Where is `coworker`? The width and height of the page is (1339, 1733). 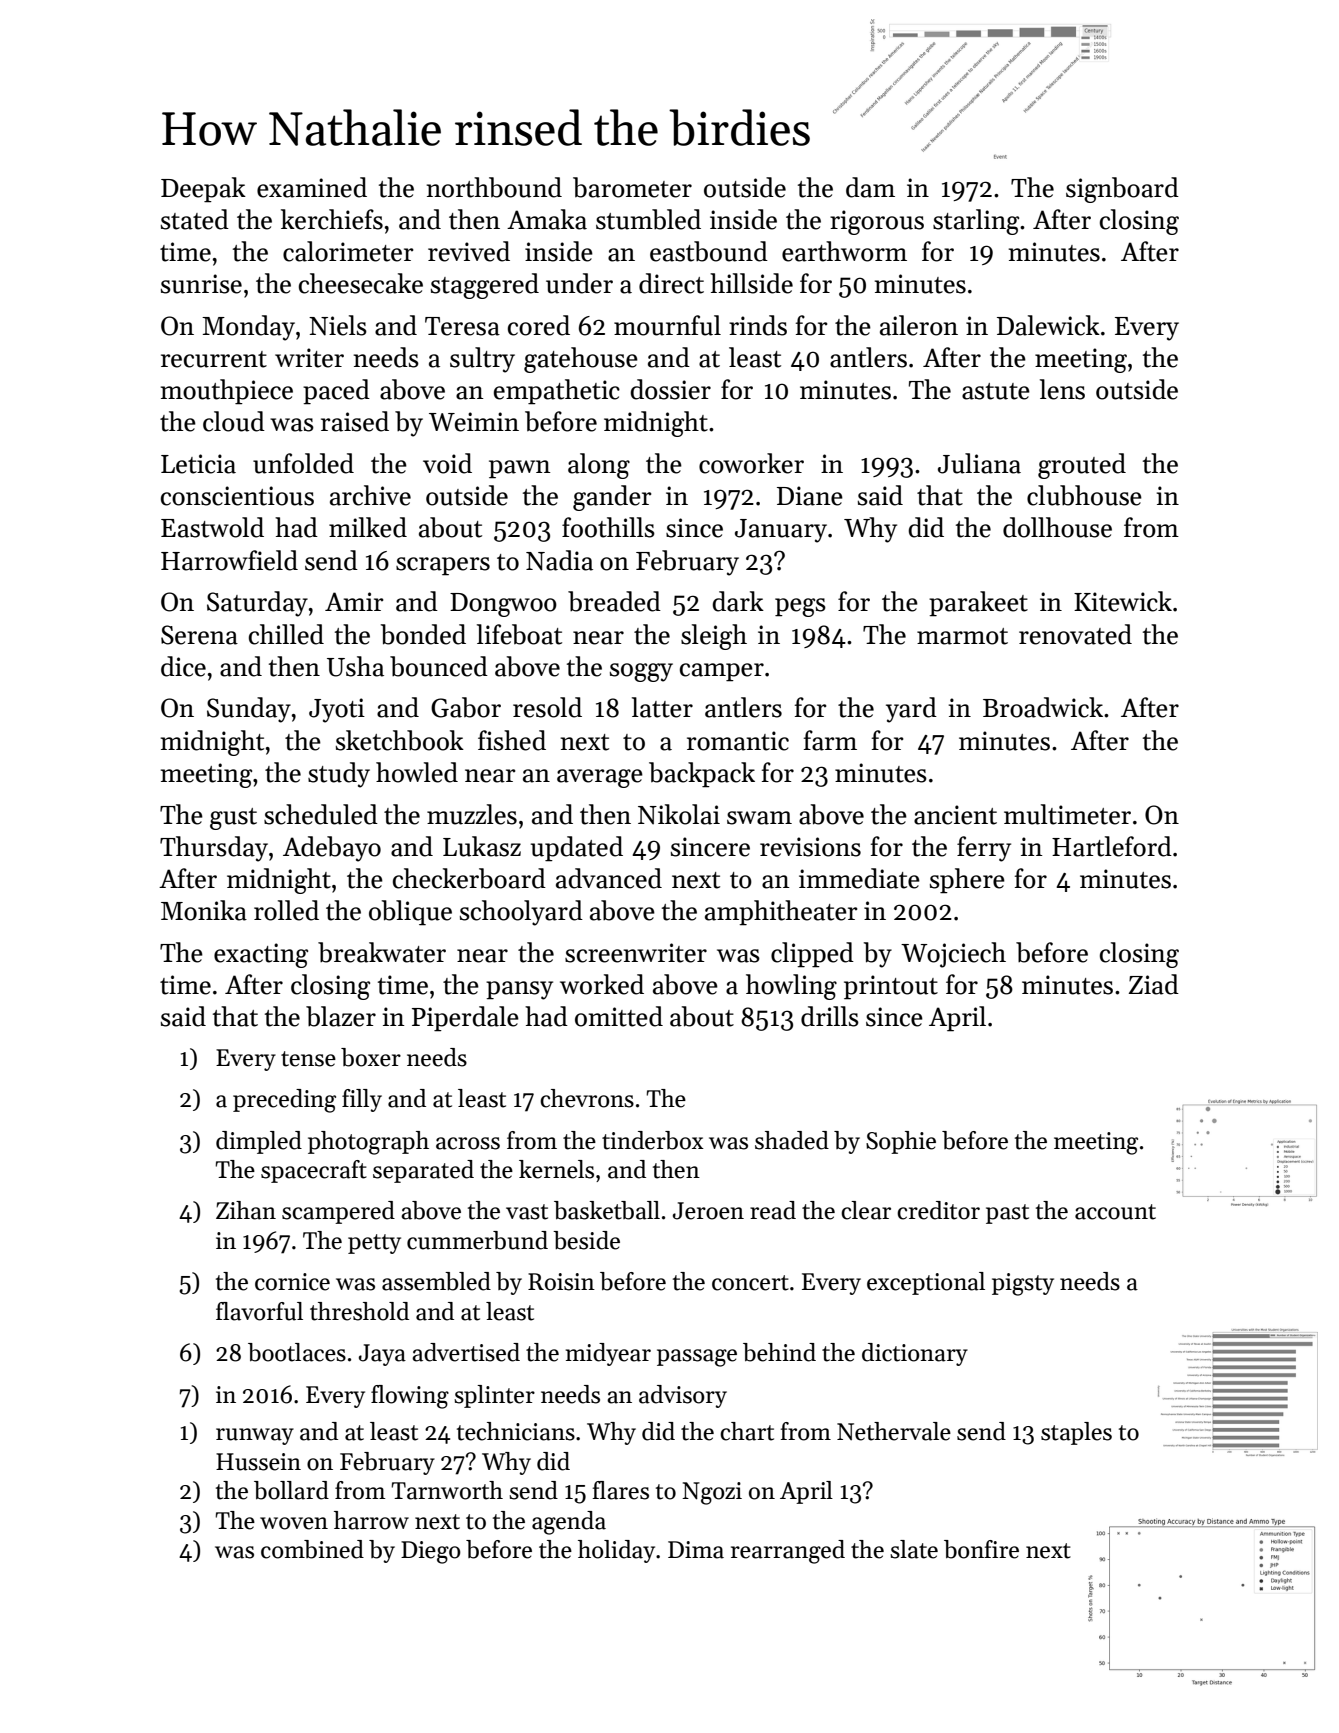 coworker is located at coordinates (751, 463).
